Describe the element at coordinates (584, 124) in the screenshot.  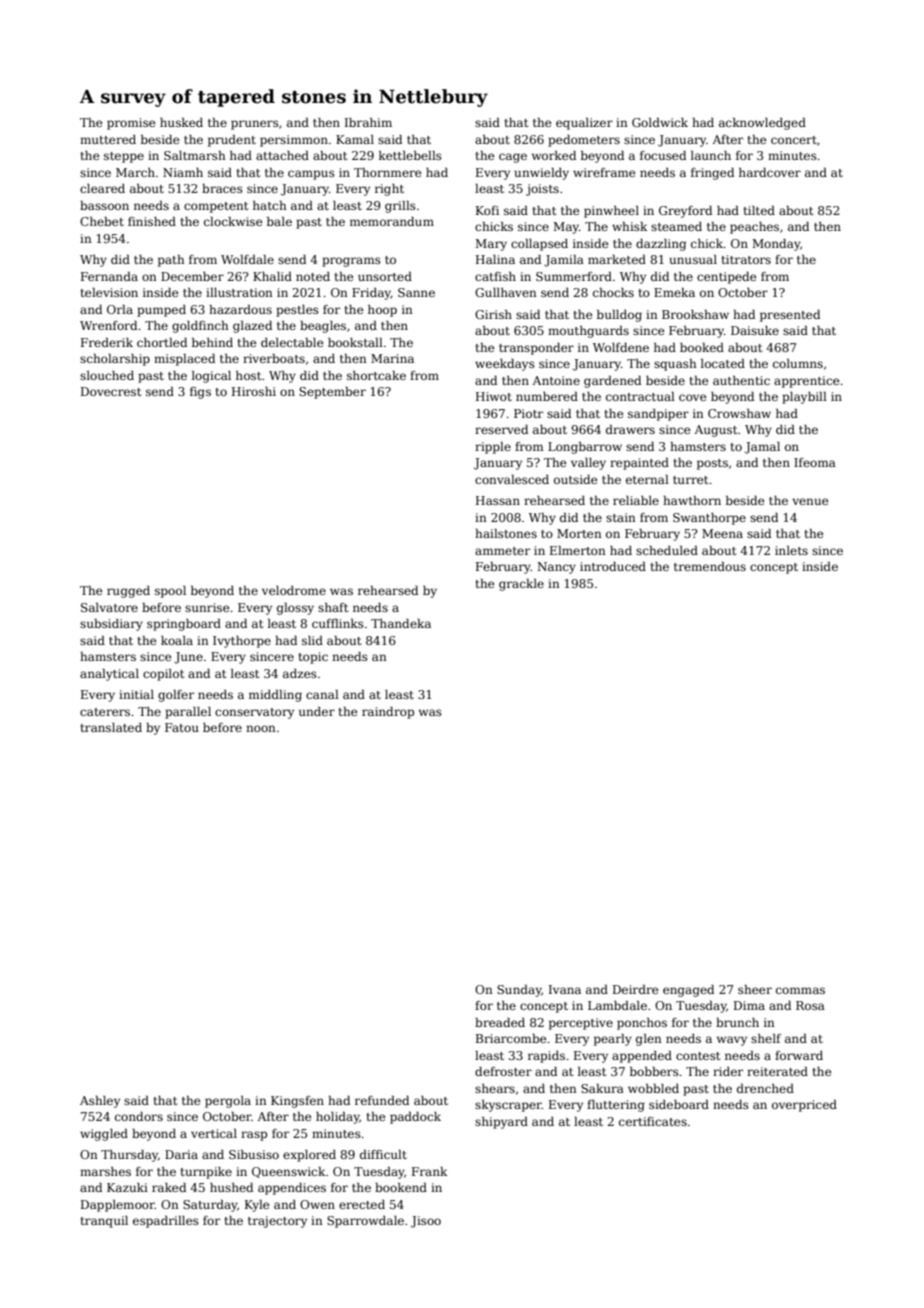
I see `equalizer` at that location.
